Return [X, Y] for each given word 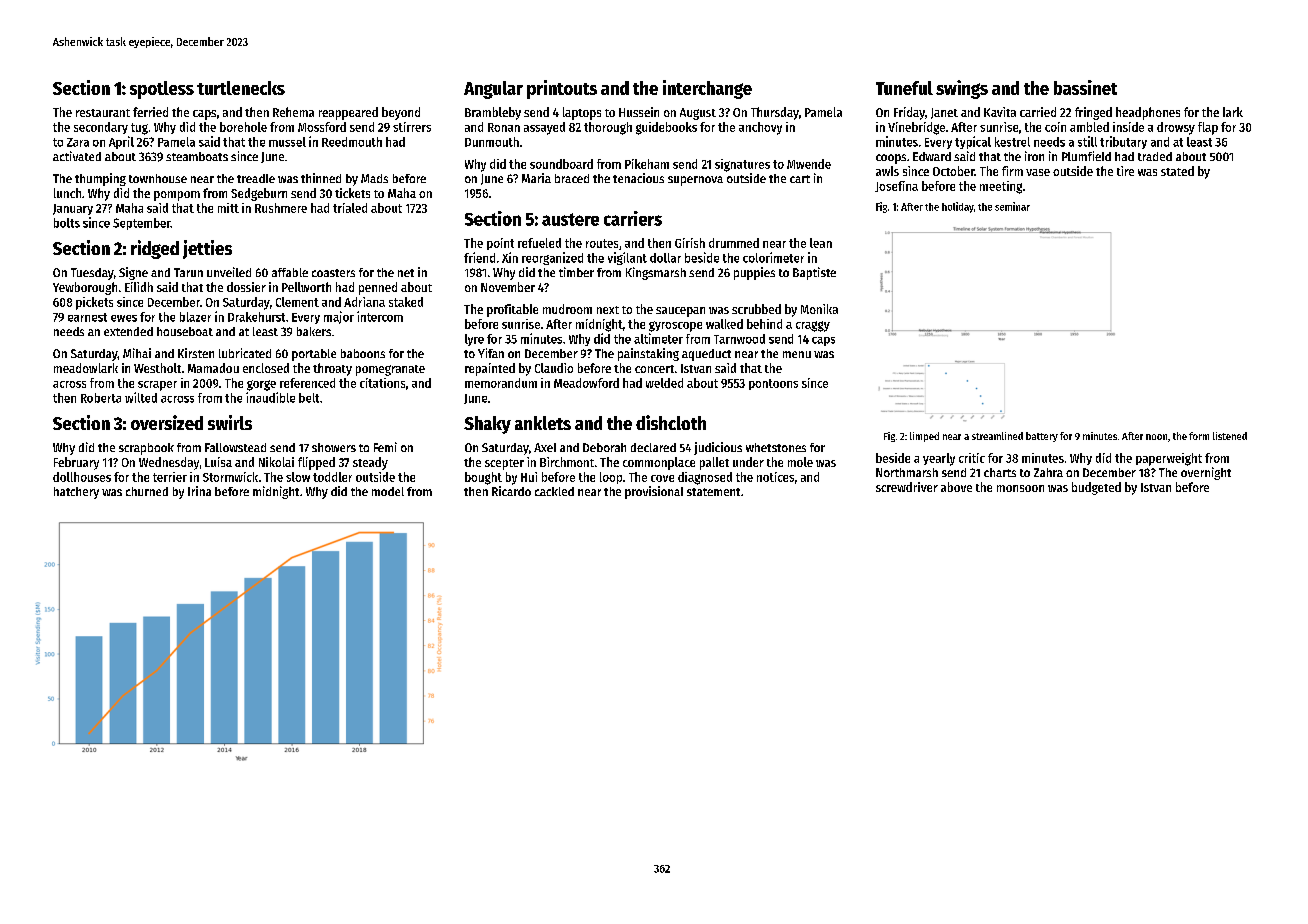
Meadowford [586, 383]
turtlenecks [241, 88]
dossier [246, 287]
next [608, 310]
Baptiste [814, 273]
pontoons [773, 384]
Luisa [218, 462]
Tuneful [904, 88]
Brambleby [493, 113]
